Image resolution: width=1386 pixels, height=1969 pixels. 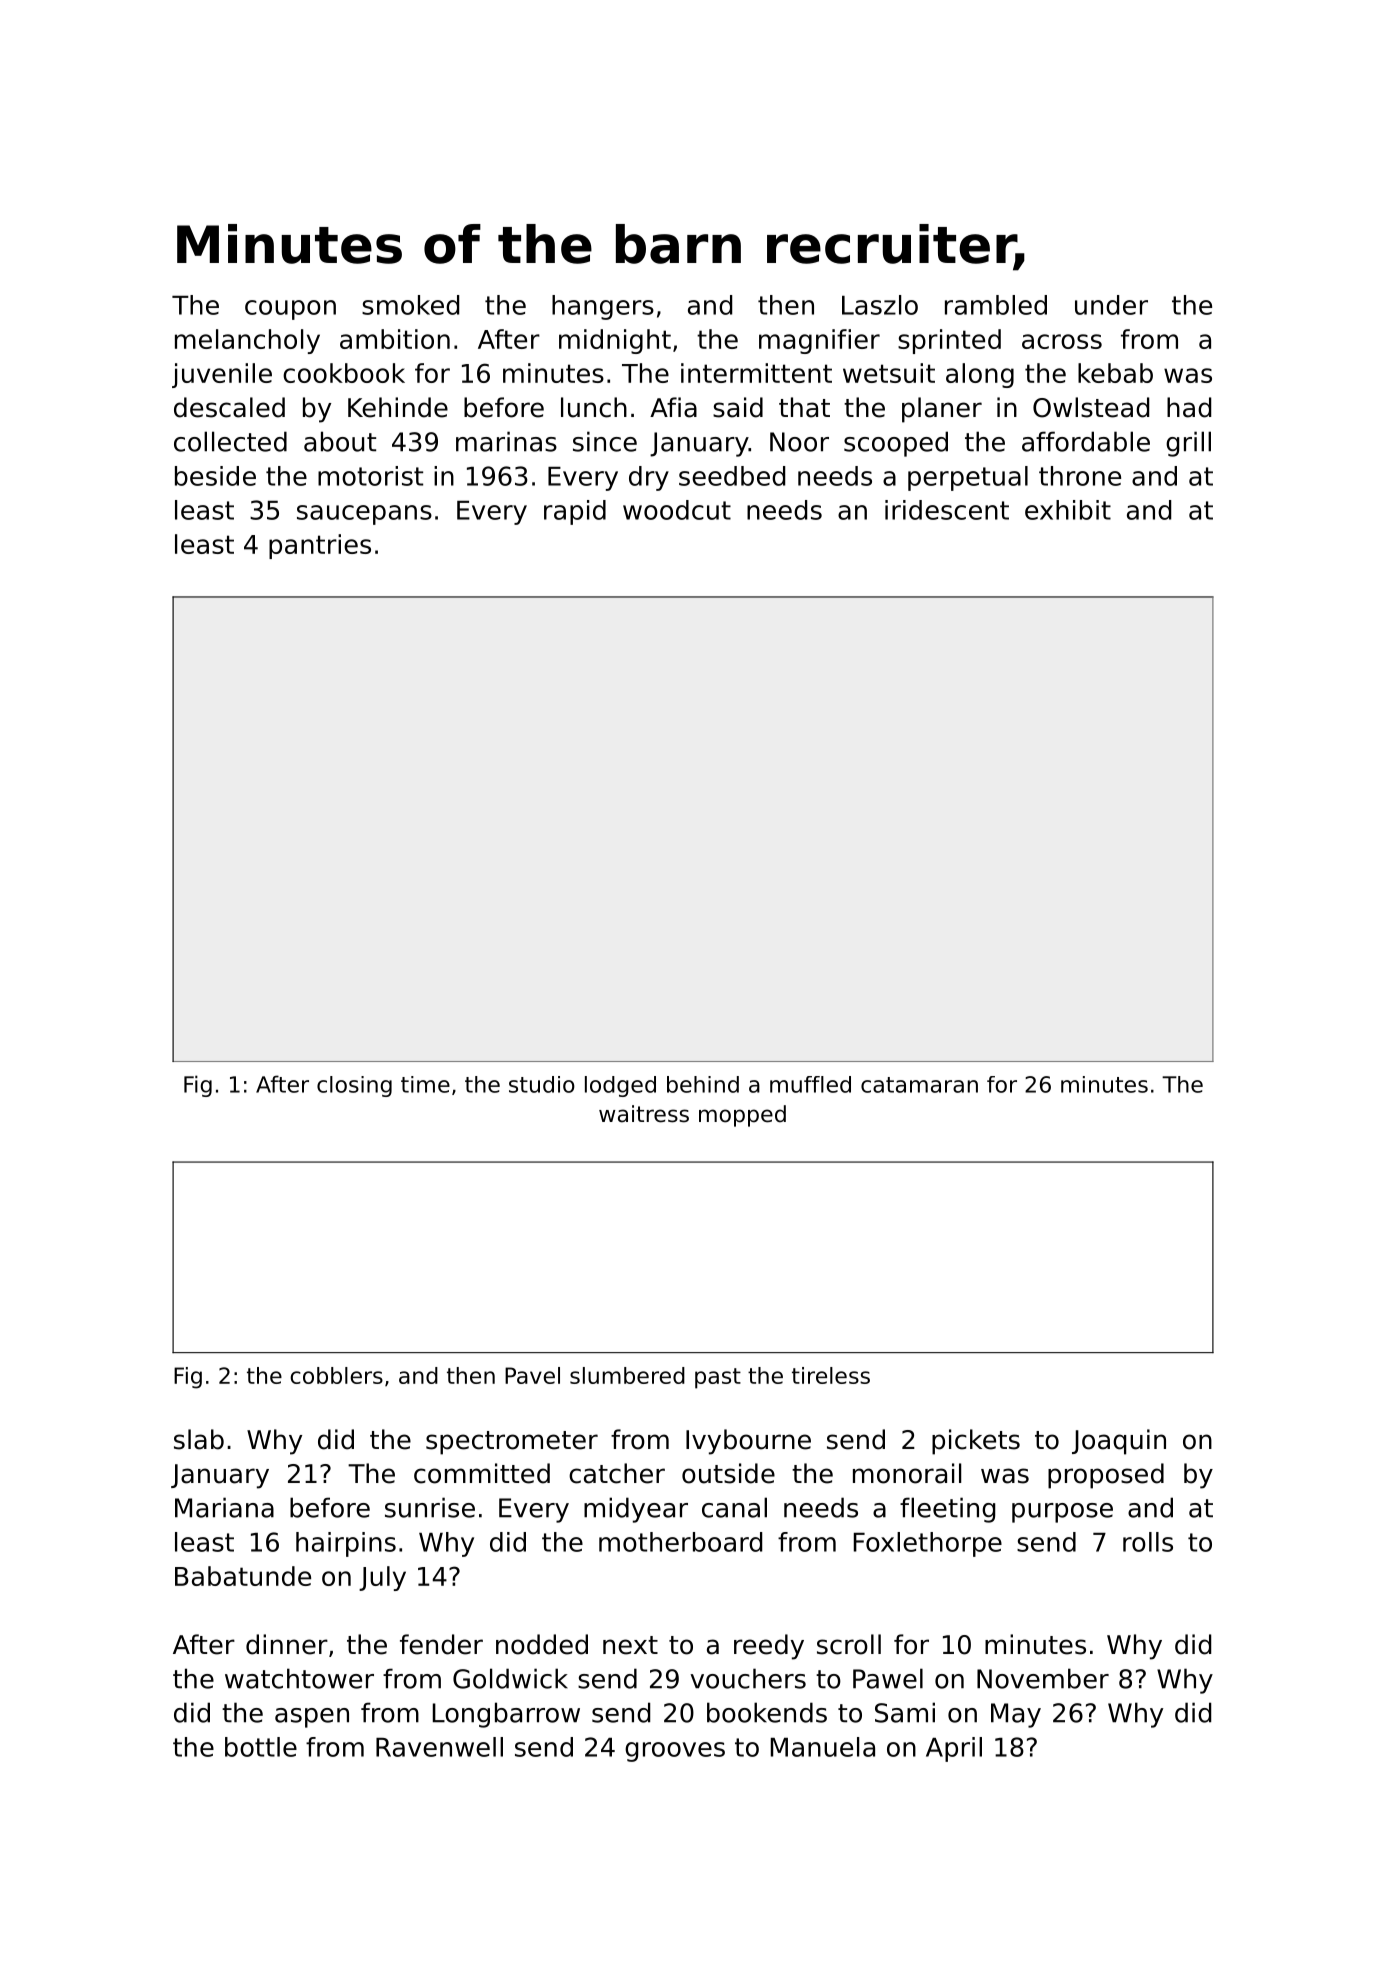 I want to click on closing, so click(x=354, y=1086).
